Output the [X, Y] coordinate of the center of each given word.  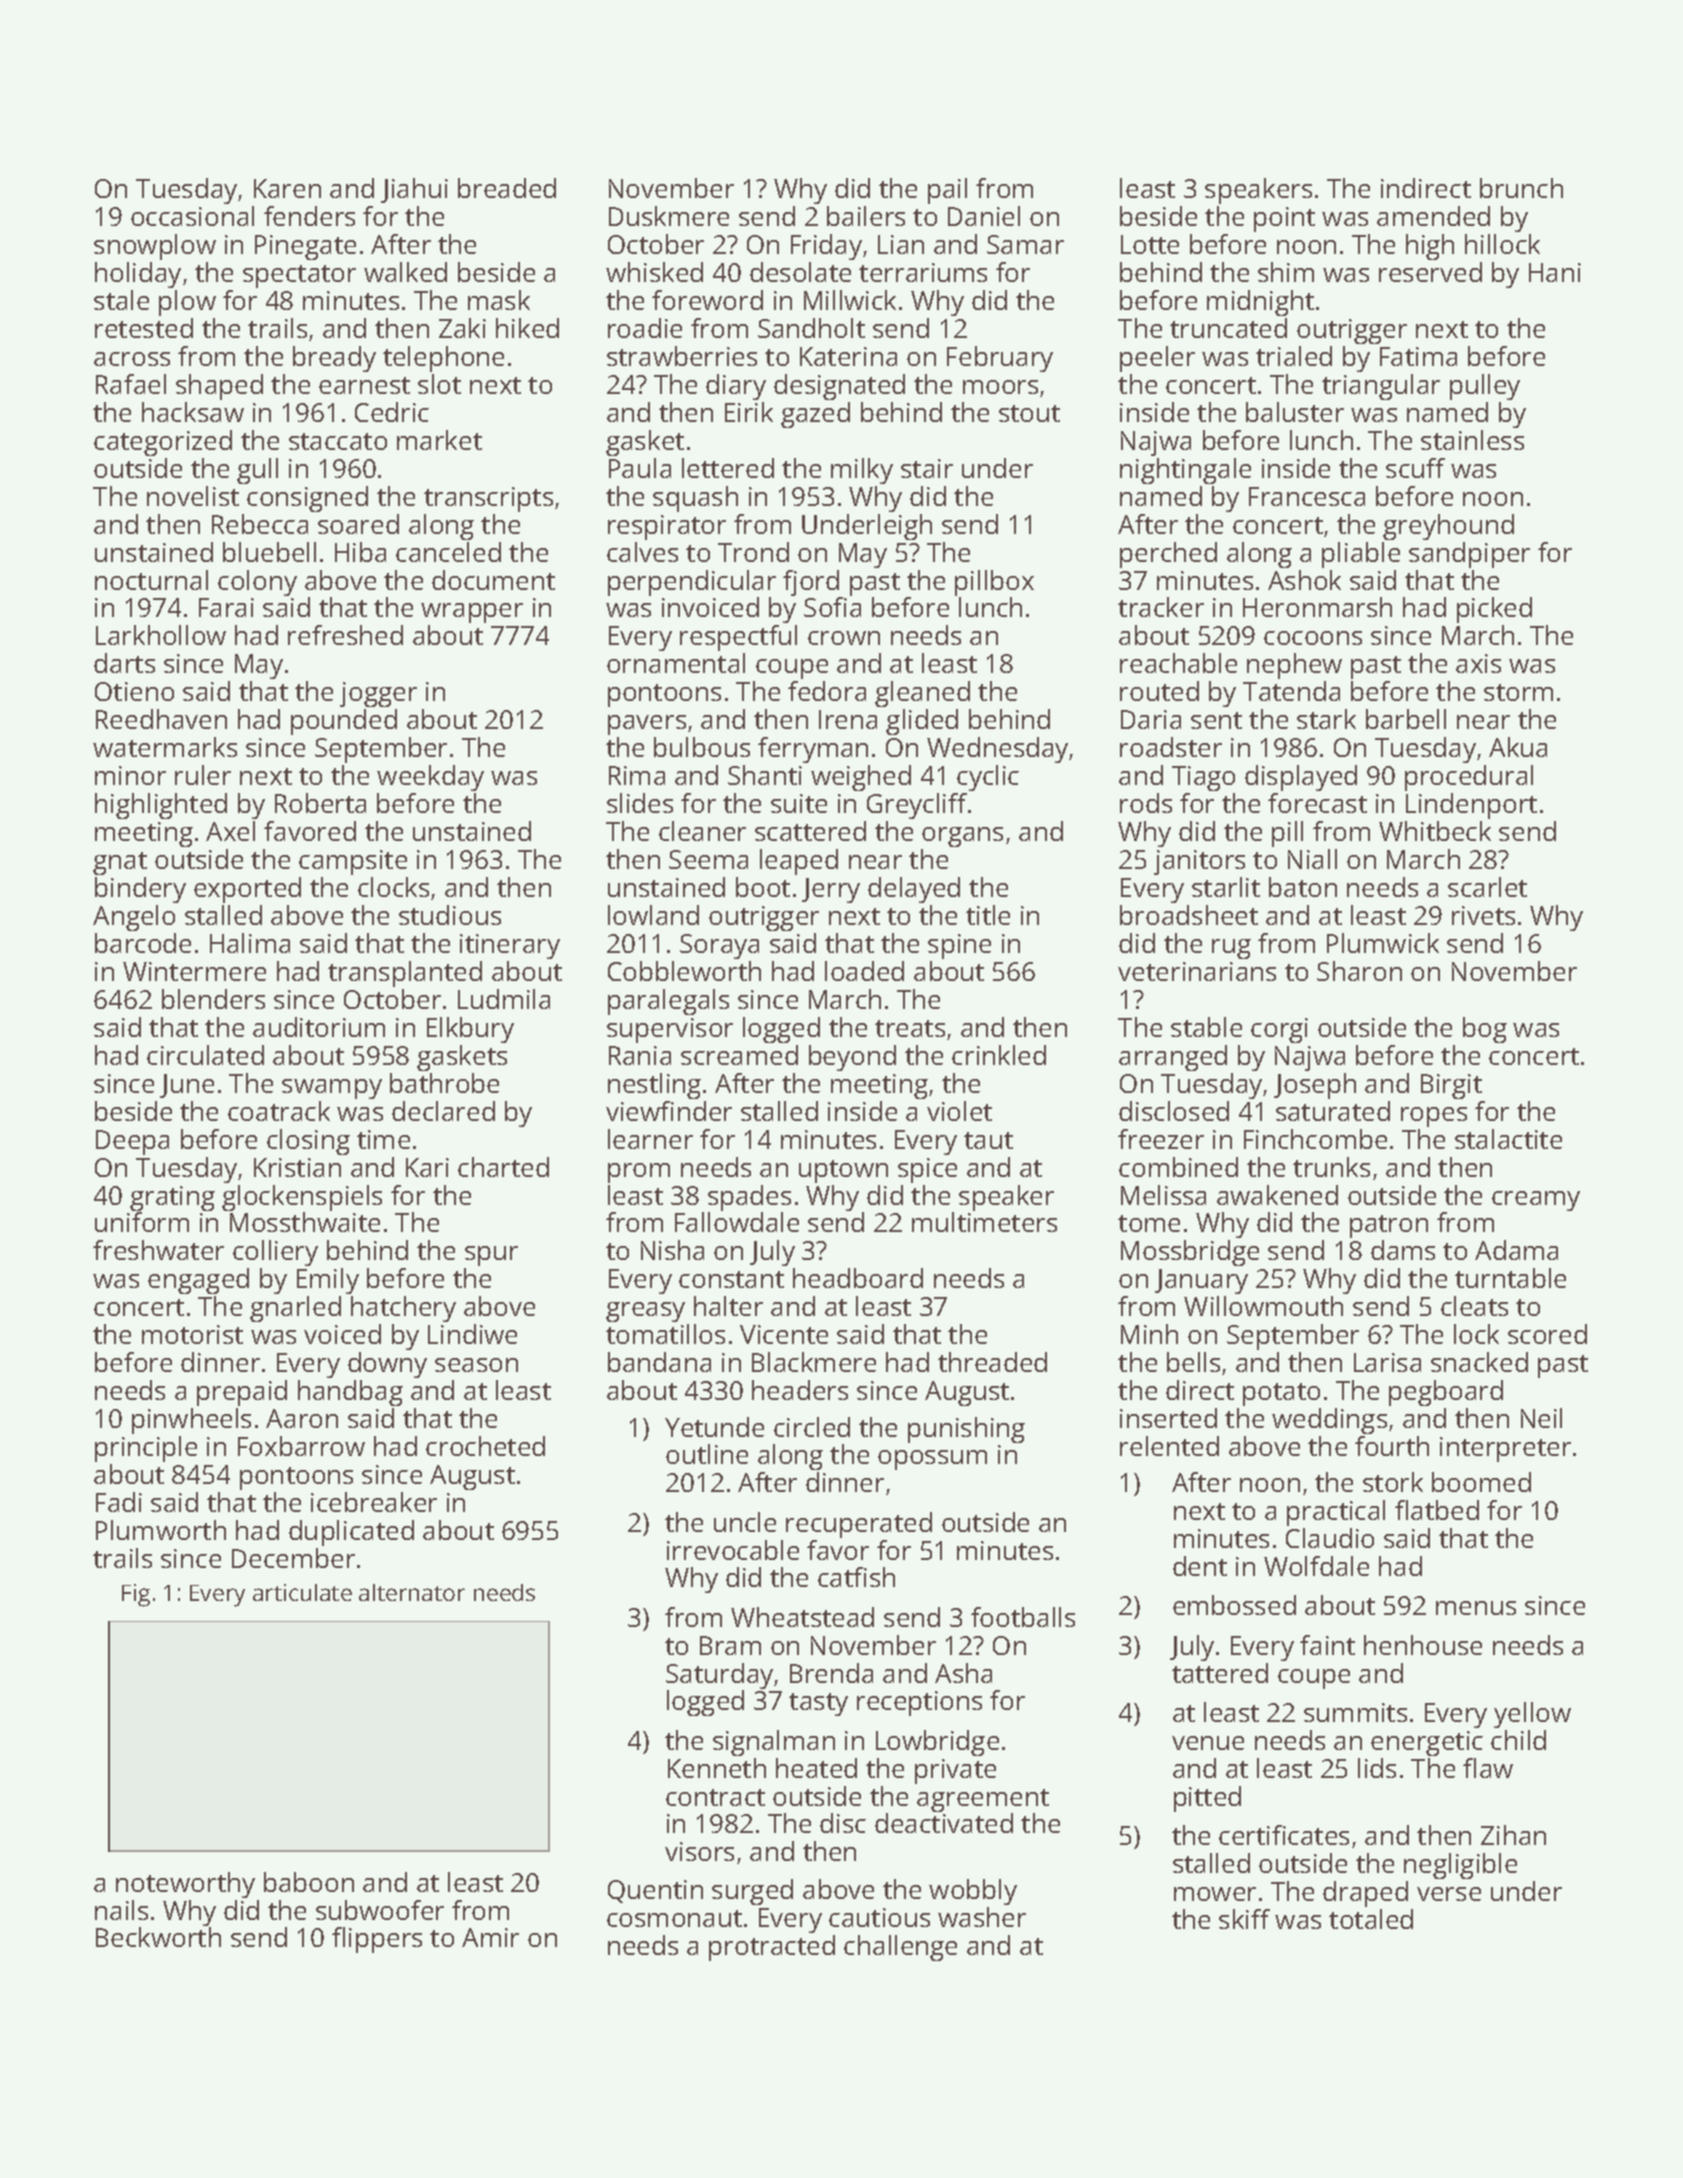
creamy [1536, 1201]
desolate [800, 272]
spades [749, 1198]
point [1284, 219]
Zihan [1513, 1835]
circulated [205, 1055]
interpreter [1505, 1449]
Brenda [831, 1673]
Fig [136, 1595]
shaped [219, 387]
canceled [448, 552]
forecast [1317, 803]
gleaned [922, 694]
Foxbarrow [301, 1446]
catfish [856, 1577]
